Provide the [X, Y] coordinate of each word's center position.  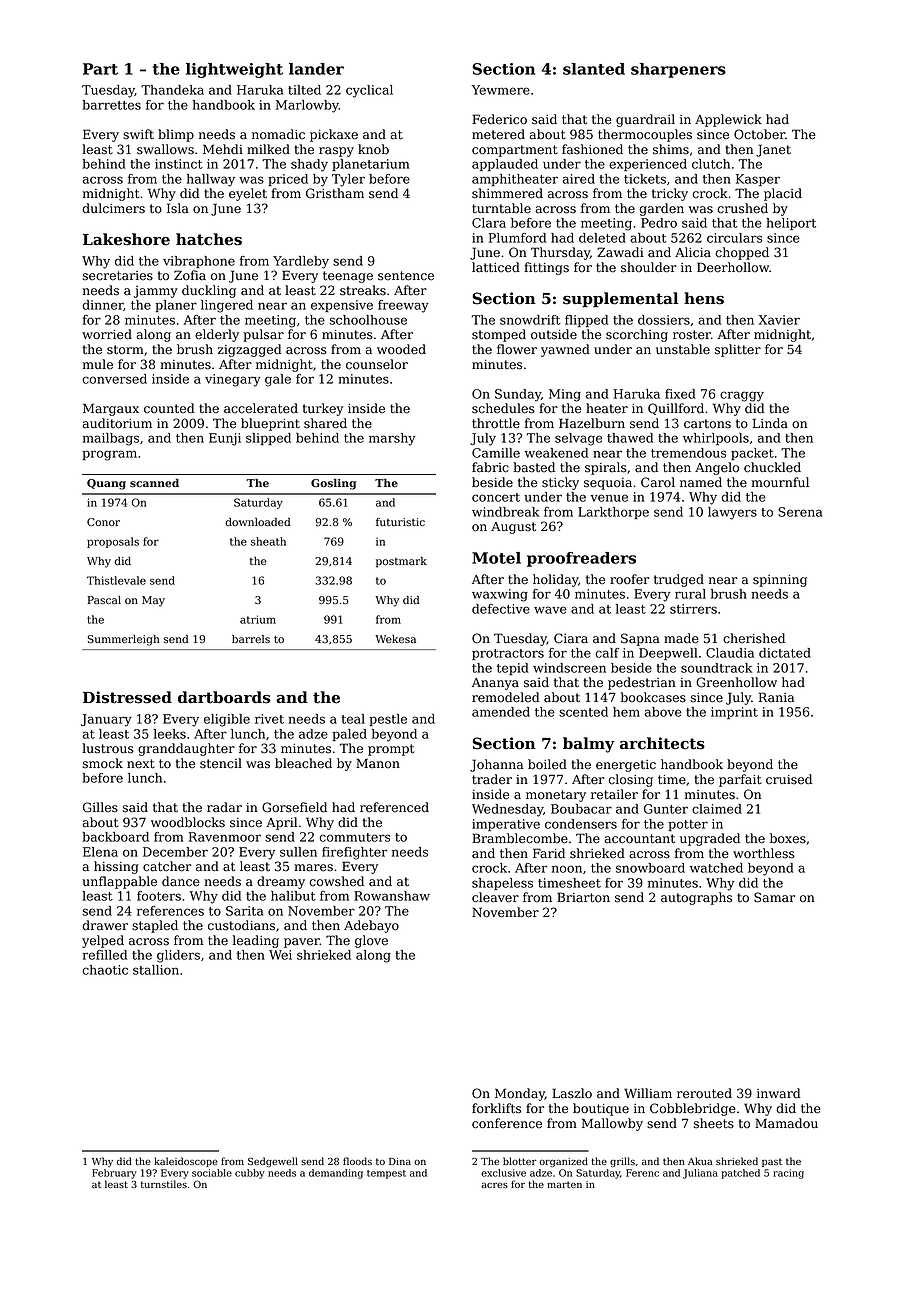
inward [778, 1093]
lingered [227, 306]
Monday [520, 1094]
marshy [392, 439]
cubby [250, 1174]
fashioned [592, 149]
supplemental [620, 300]
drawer [105, 925]
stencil [221, 763]
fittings [546, 268]
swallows [165, 149]
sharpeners [678, 70]
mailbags [111, 439]
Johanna [496, 765]
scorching [637, 335]
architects [662, 743]
